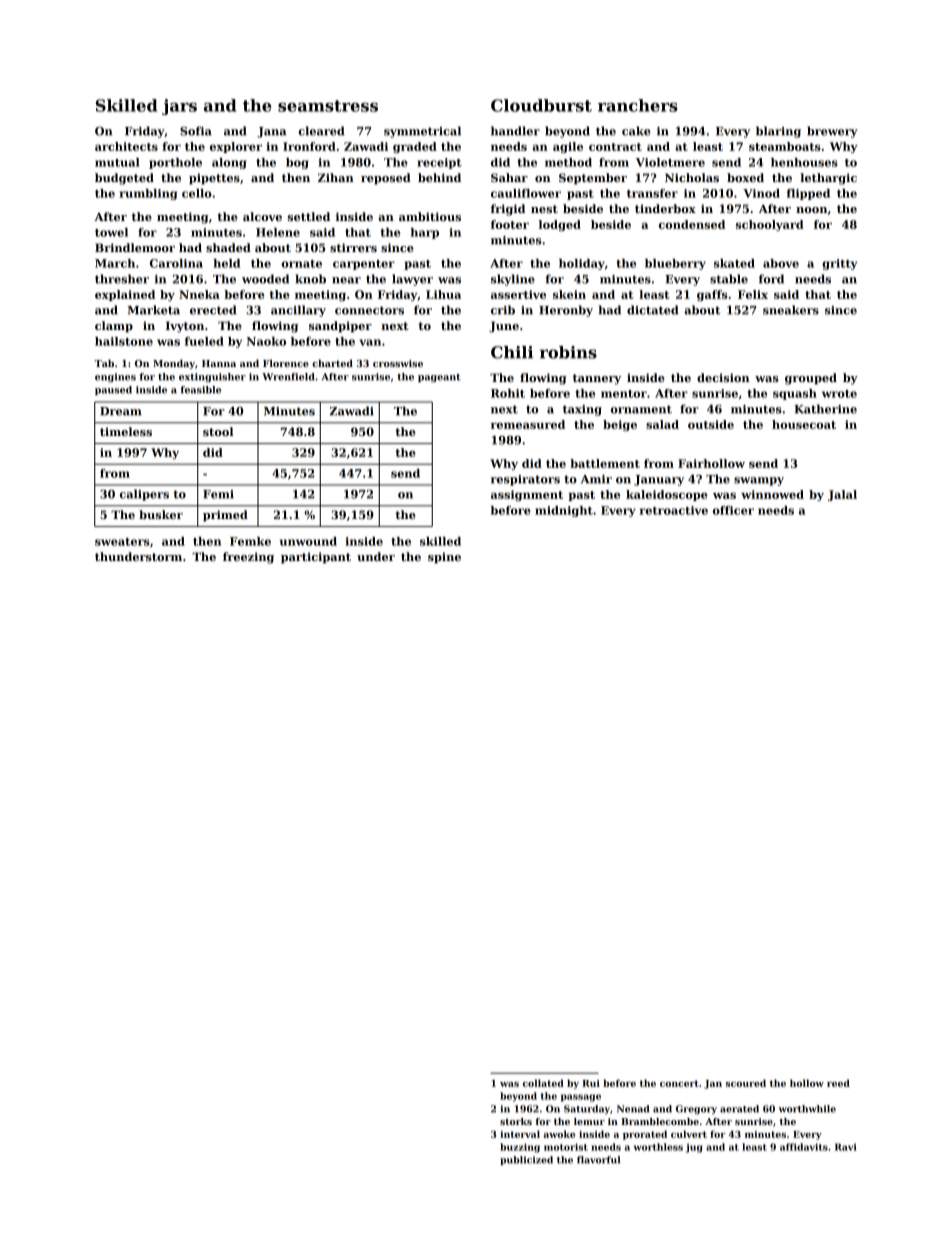 This document has height=1233, width=952. Describe the element at coordinates (126, 431) in the document. I see `timeless` at that location.
